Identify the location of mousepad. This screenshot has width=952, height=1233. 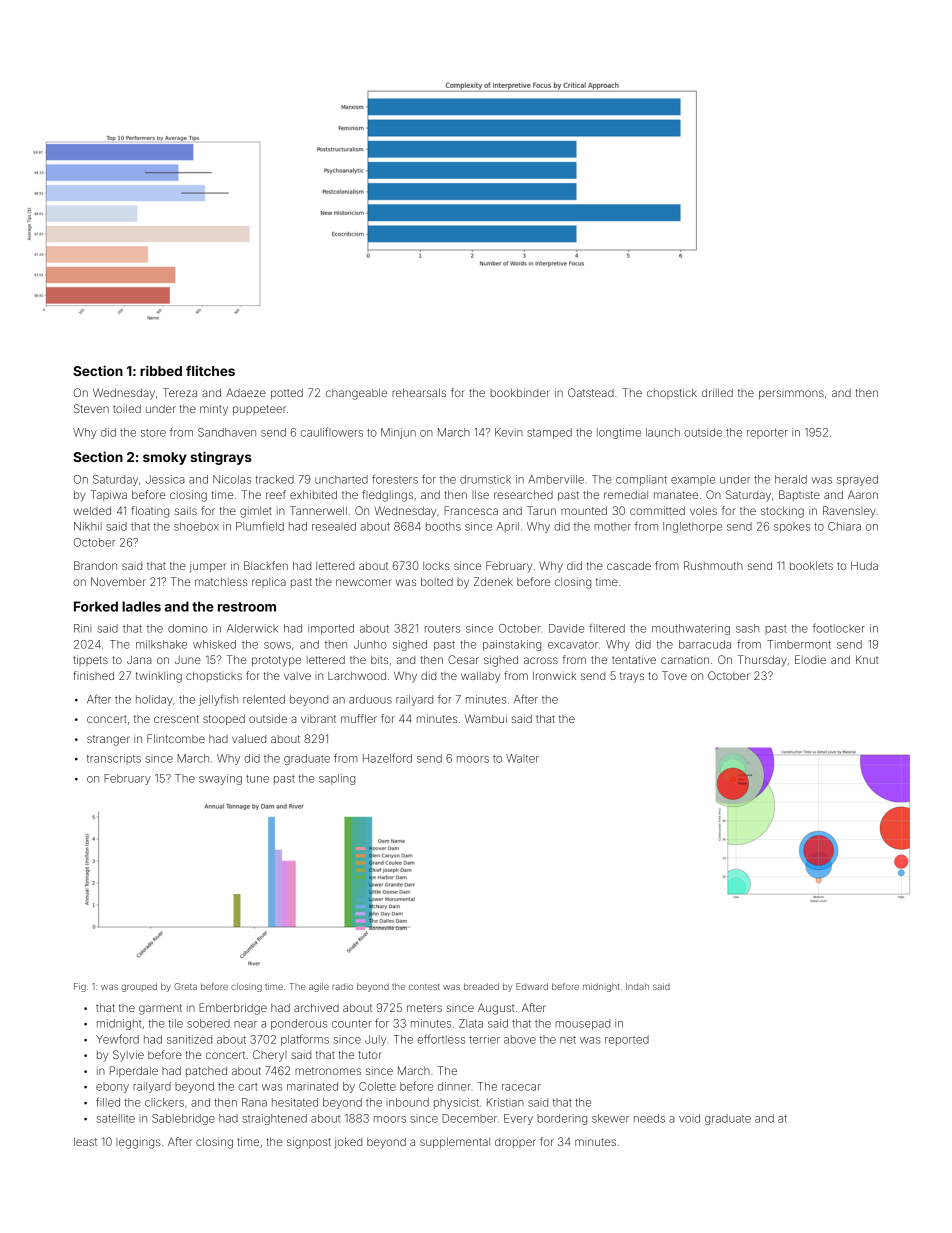
(582, 1024).
